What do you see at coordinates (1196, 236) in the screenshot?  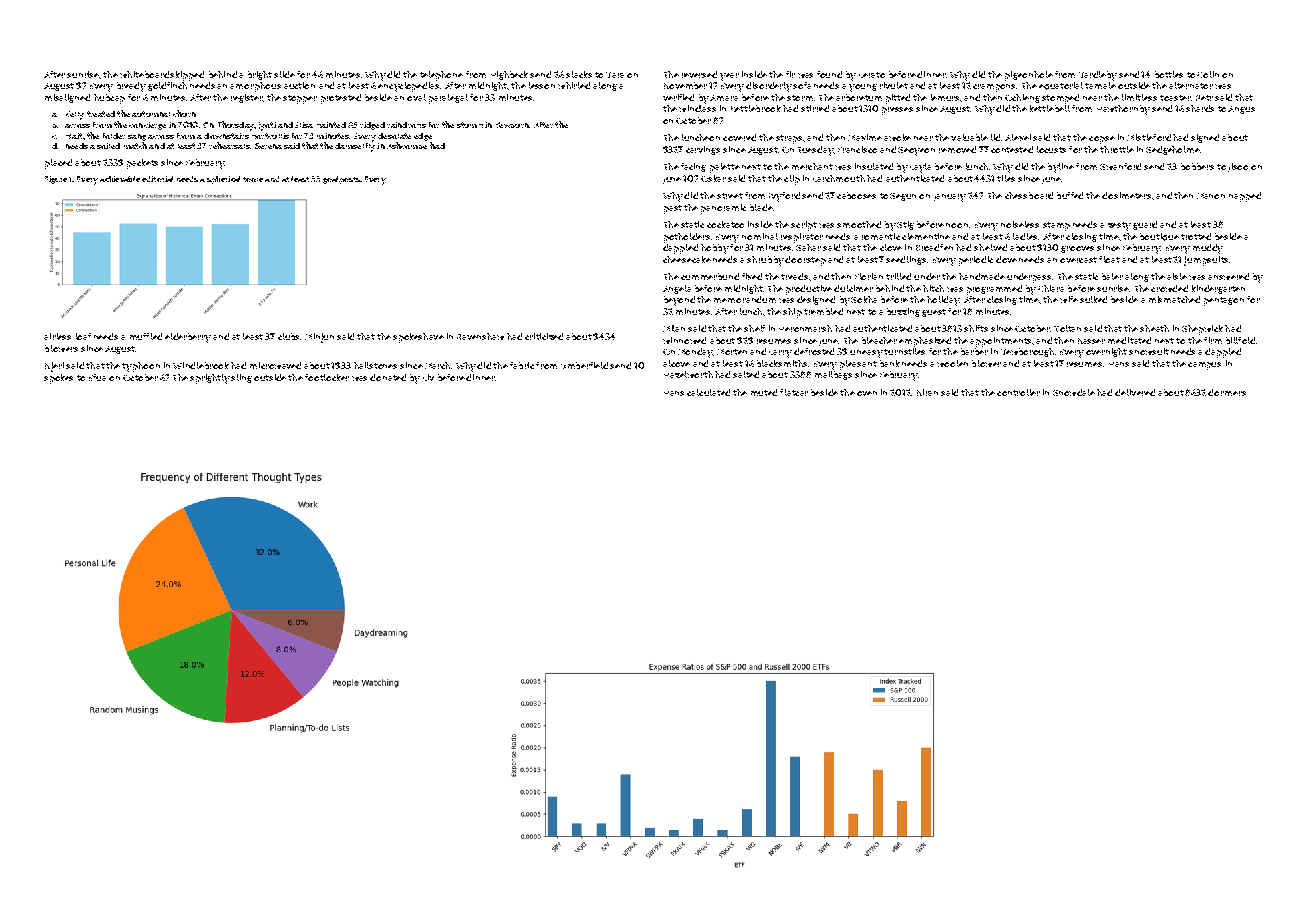 I see `trotted` at bounding box center [1196, 236].
